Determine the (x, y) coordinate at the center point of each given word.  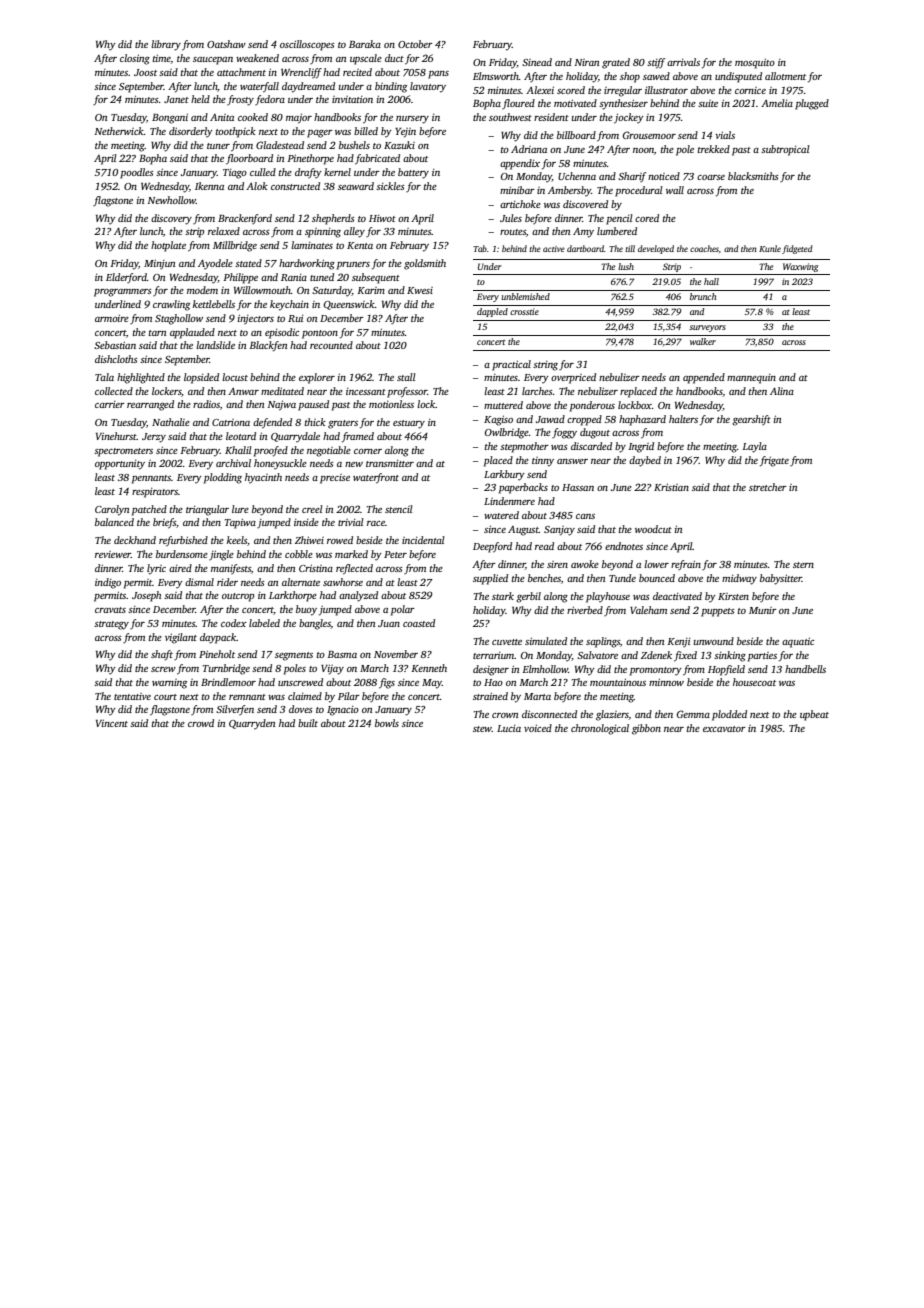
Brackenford (245, 219)
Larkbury (504, 475)
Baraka (365, 44)
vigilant (181, 638)
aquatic (798, 642)
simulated (546, 641)
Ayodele (215, 264)
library (166, 45)
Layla (754, 447)
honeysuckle (280, 464)
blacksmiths (753, 176)
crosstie (524, 311)
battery (413, 173)
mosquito (755, 63)
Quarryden (252, 724)
